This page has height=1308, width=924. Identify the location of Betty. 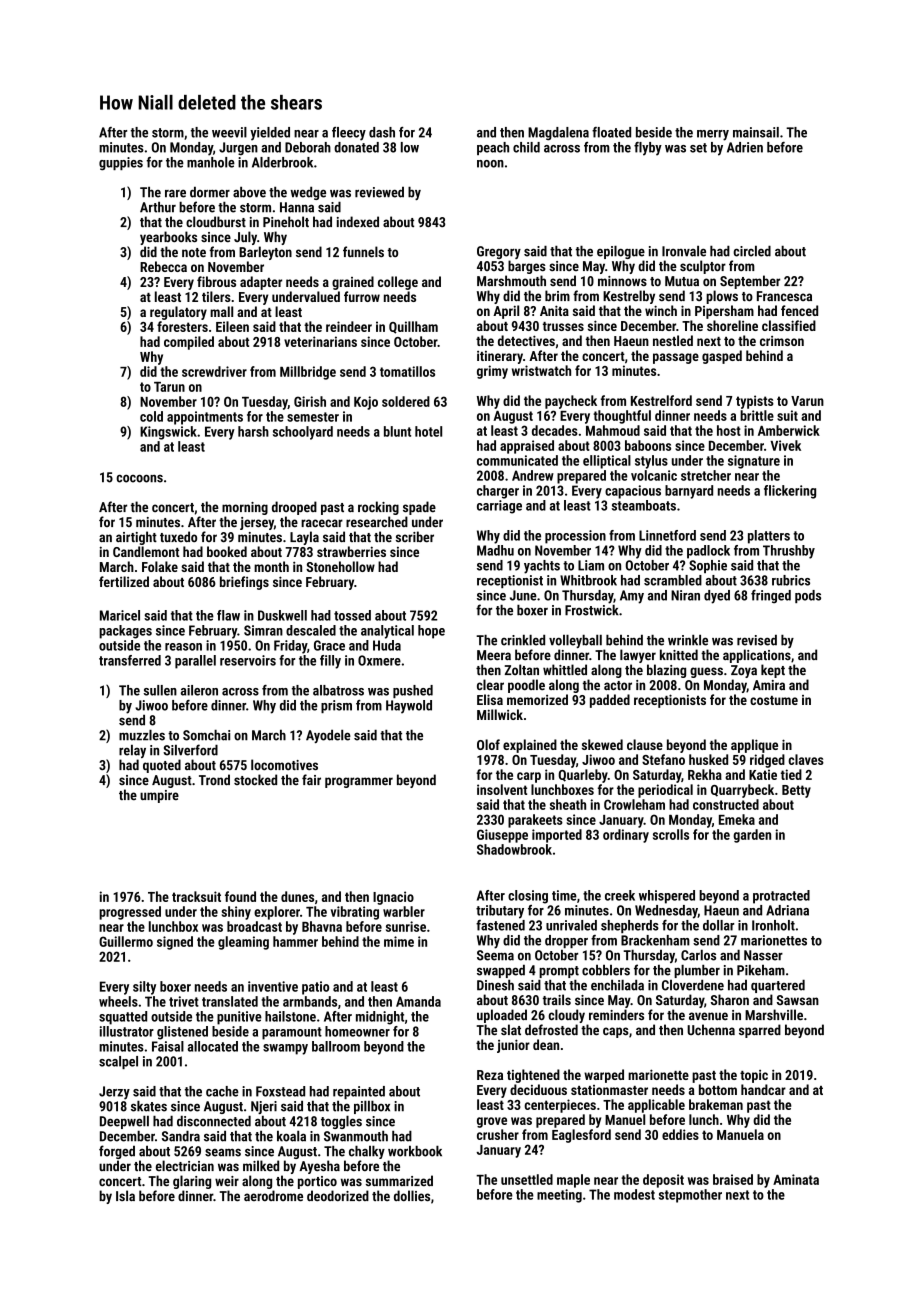
(796, 791).
